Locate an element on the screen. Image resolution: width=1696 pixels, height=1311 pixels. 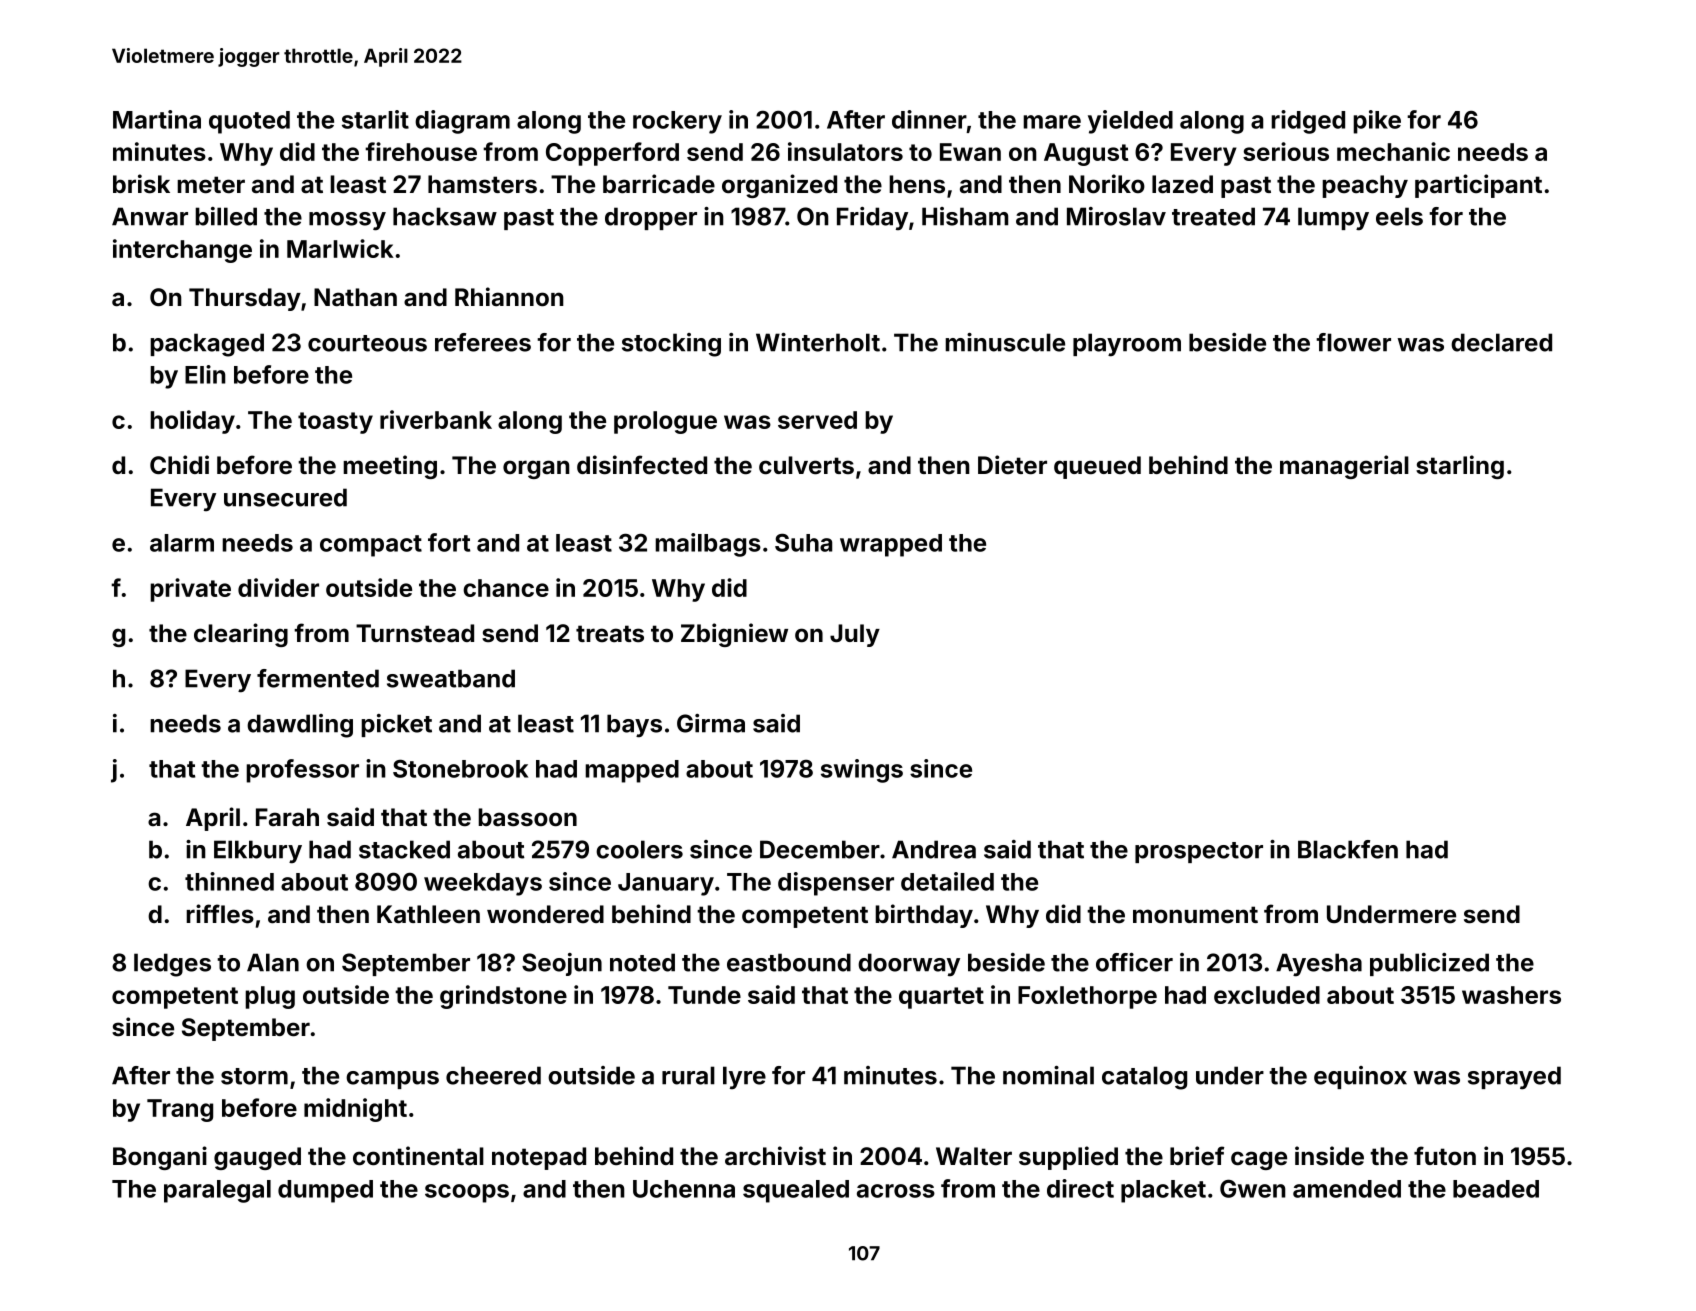
wrapped is located at coordinates (891, 545).
